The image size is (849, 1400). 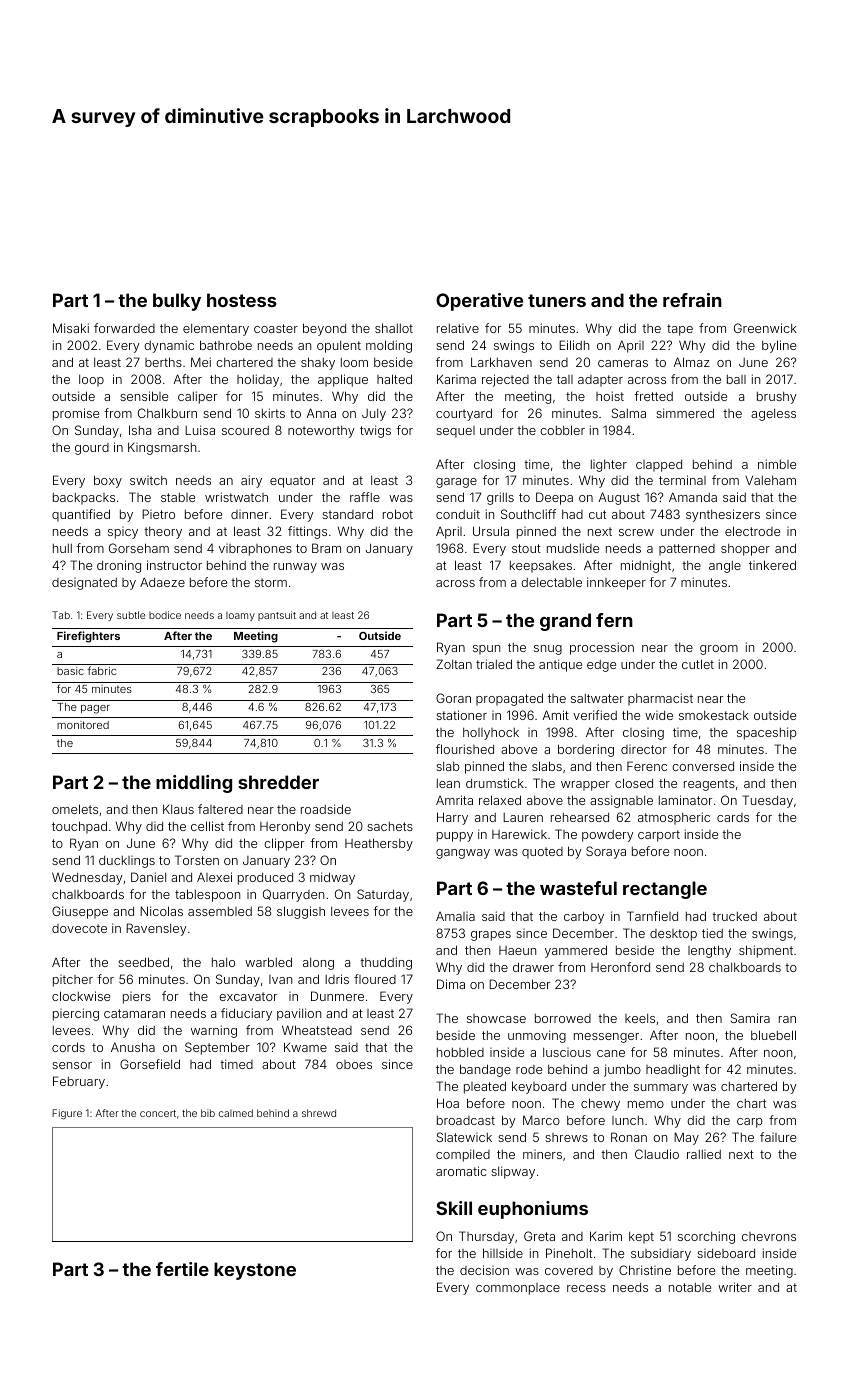 What do you see at coordinates (182, 1269) in the screenshot?
I see `fertile` at bounding box center [182, 1269].
